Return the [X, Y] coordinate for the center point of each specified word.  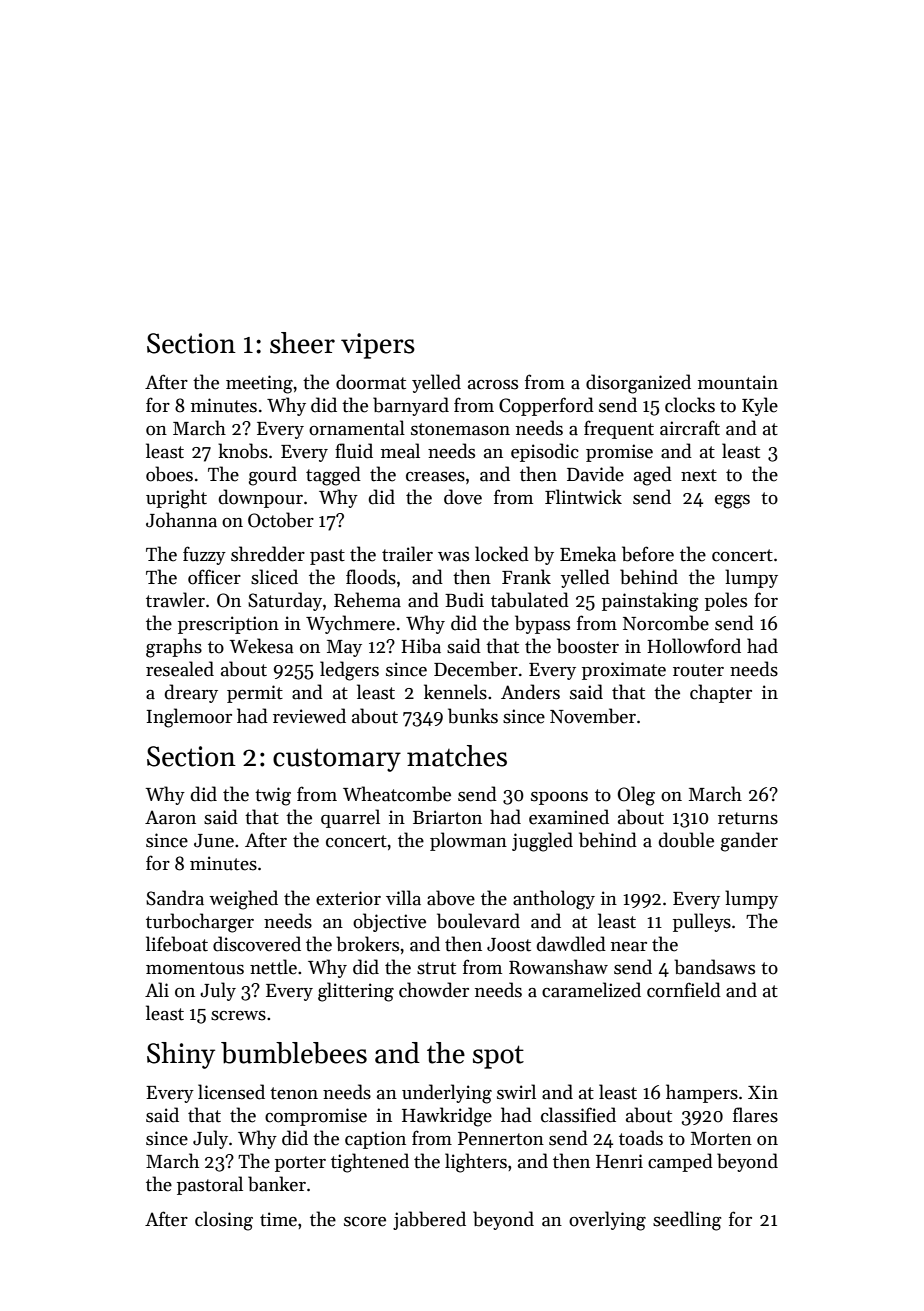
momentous [195, 968]
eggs [732, 502]
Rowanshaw [558, 967]
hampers [702, 1093]
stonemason [460, 429]
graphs [174, 648]
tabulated [530, 600]
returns [748, 818]
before [648, 554]
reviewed [309, 716]
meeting [259, 384]
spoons [559, 798]
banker [277, 1184]
